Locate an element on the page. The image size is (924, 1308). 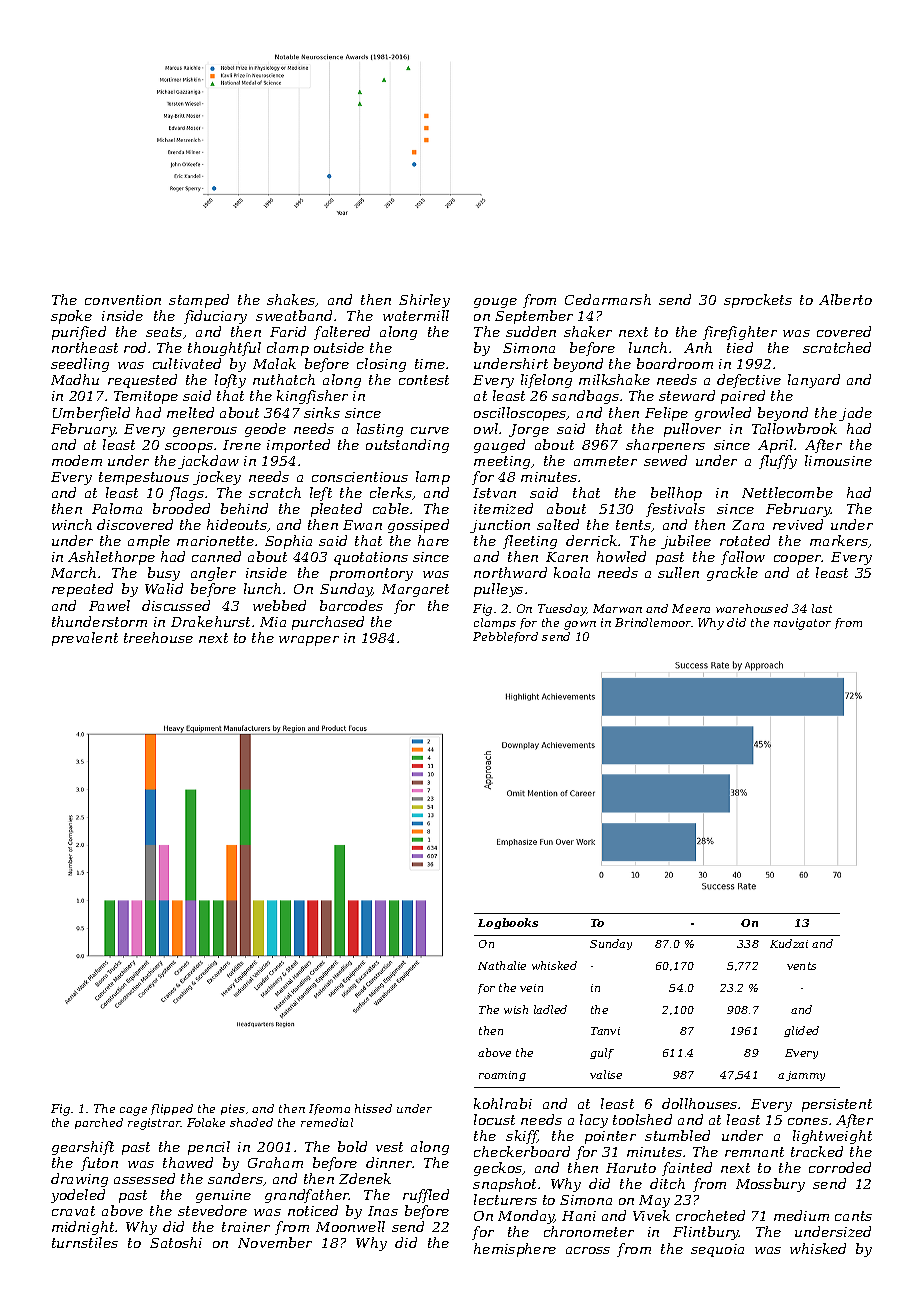
Alberto is located at coordinates (845, 299).
